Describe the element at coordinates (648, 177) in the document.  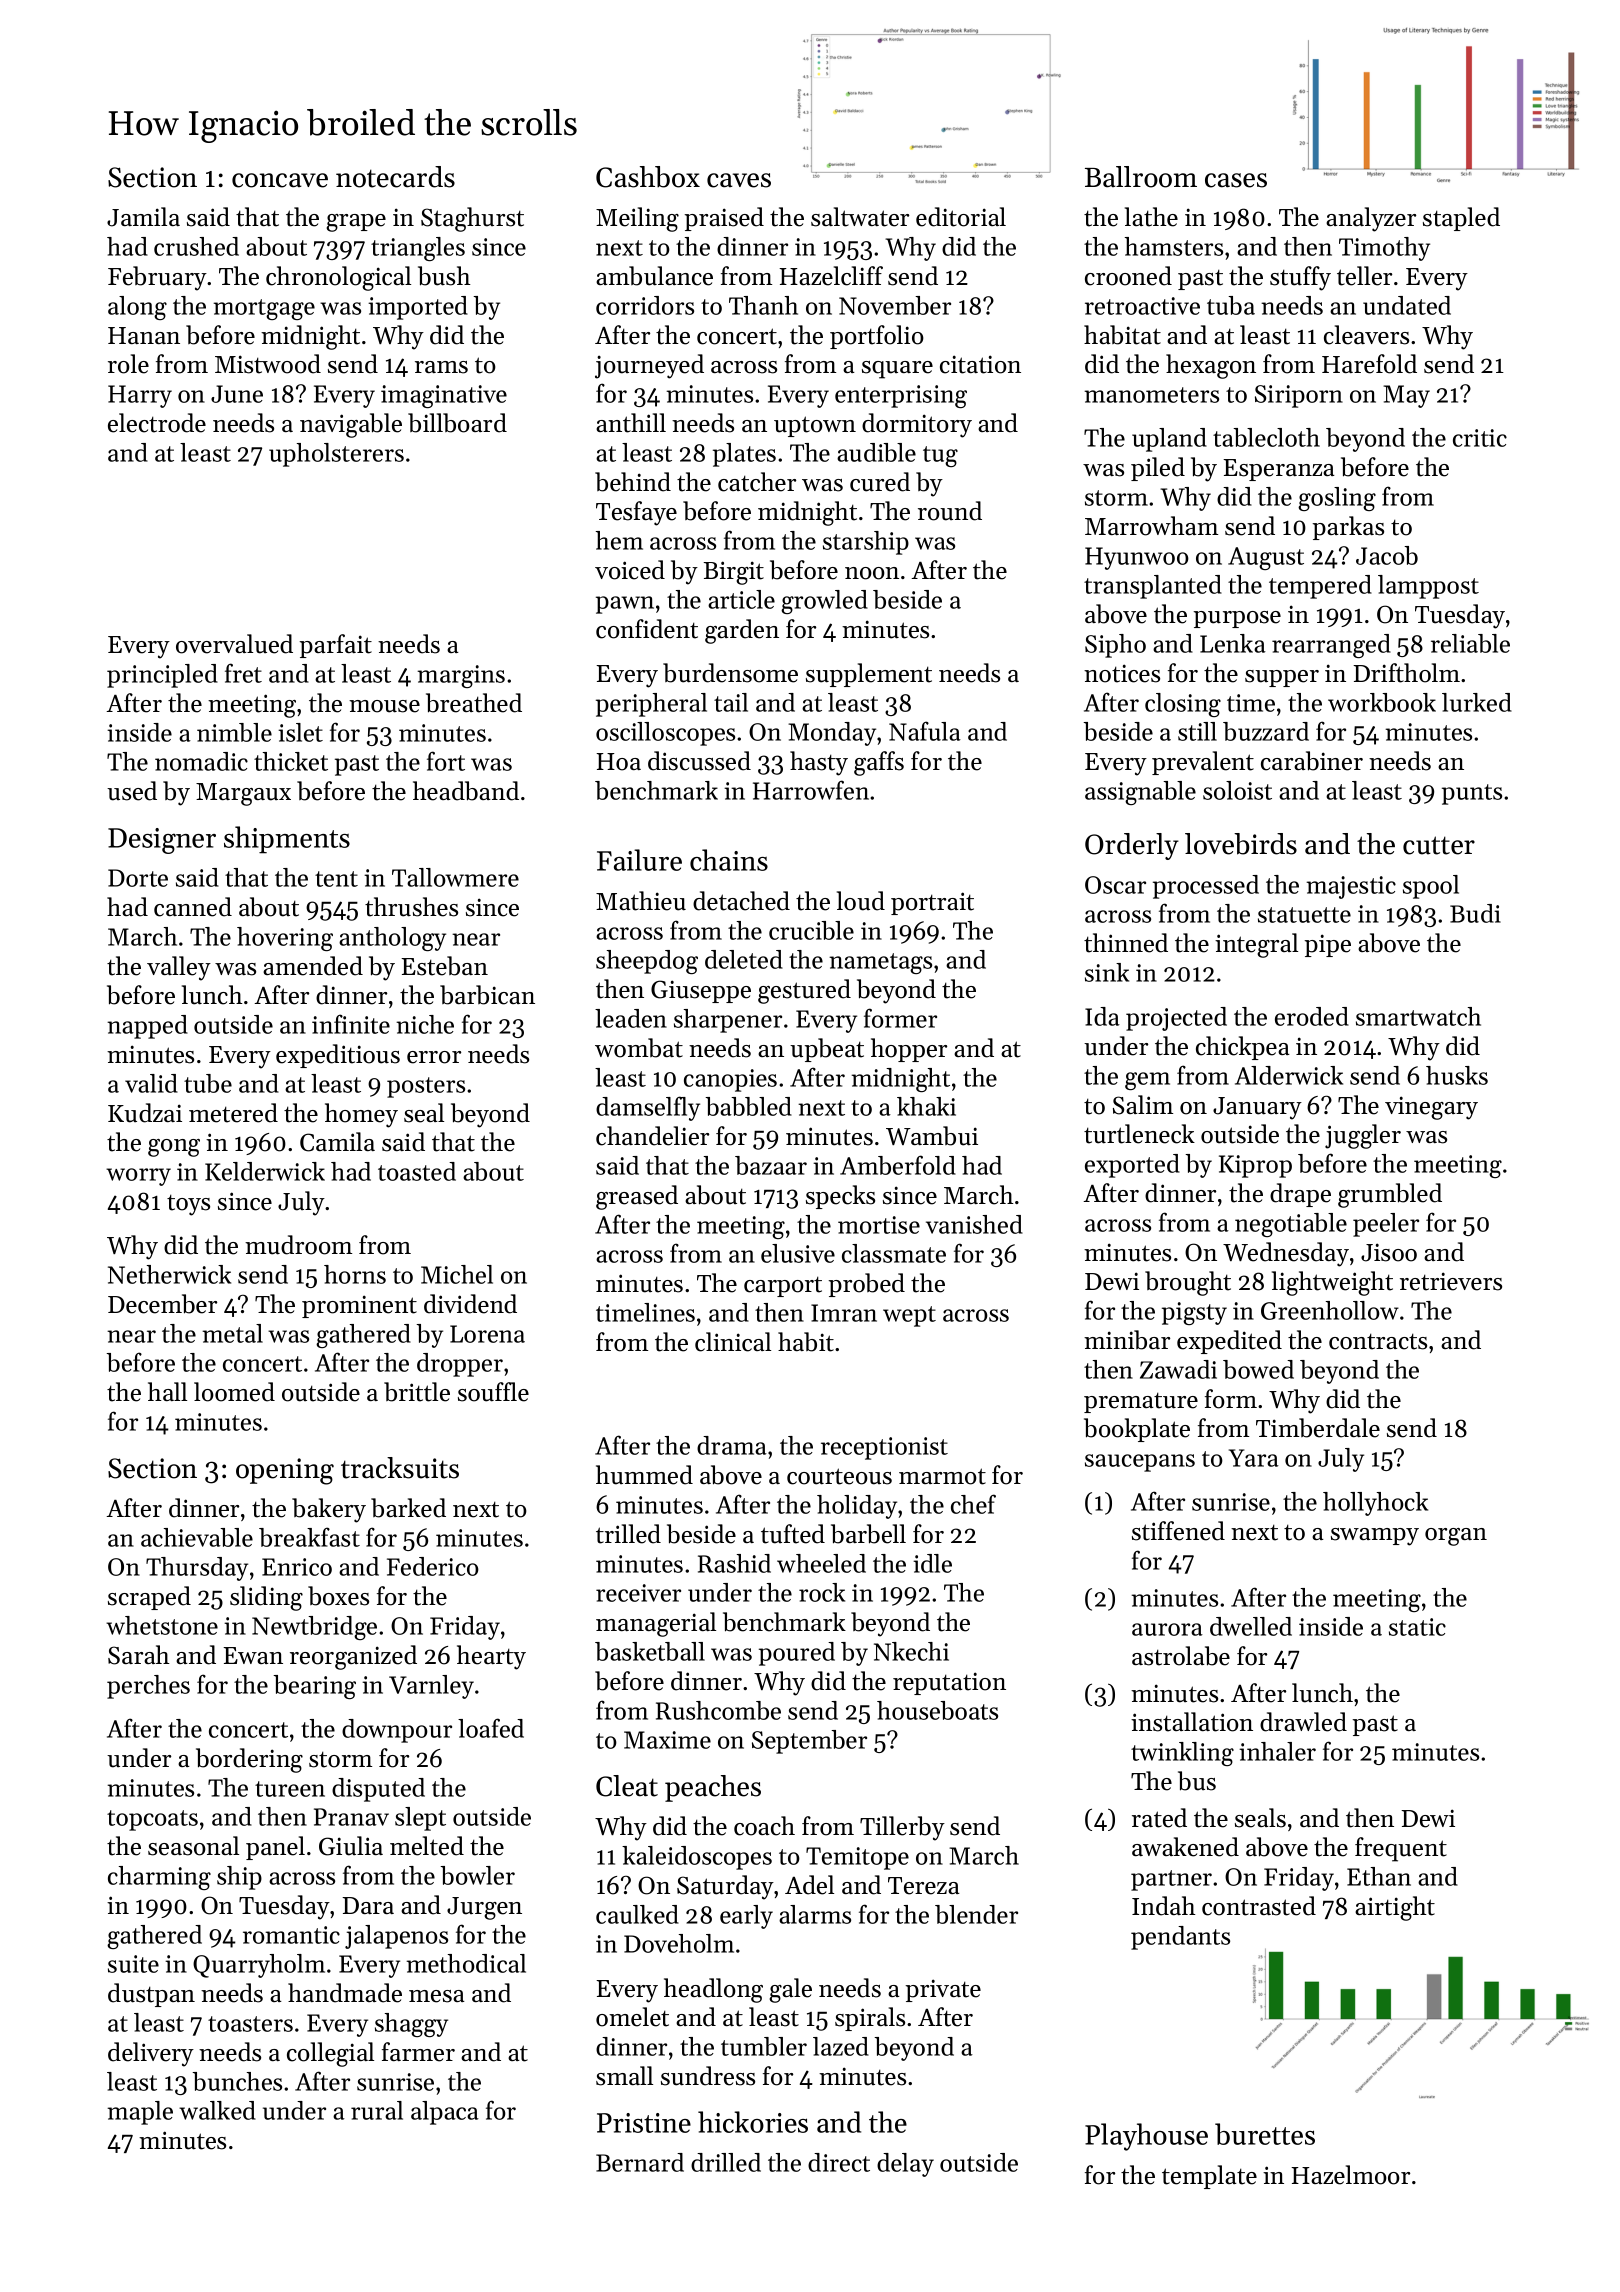
I see `Cashbox` at that location.
